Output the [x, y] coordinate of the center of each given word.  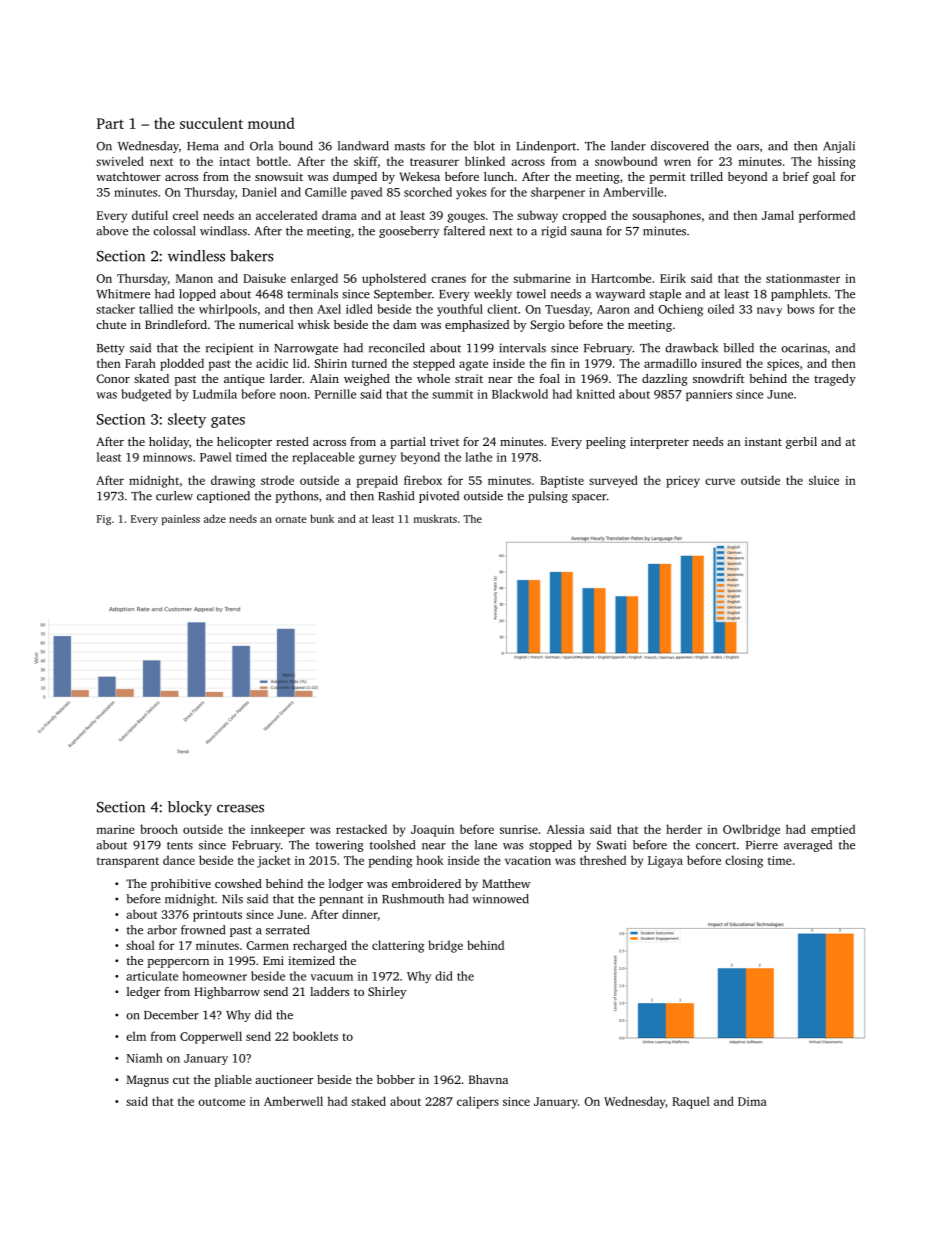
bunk [322, 518]
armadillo [670, 363]
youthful [460, 310]
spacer [589, 498]
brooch [159, 829]
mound [271, 123]
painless [181, 519]
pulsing [548, 497]
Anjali [839, 147]
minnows [167, 457]
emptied [833, 830]
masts [410, 147]
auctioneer [284, 1079]
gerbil [801, 443]
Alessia [566, 829]
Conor [113, 378]
